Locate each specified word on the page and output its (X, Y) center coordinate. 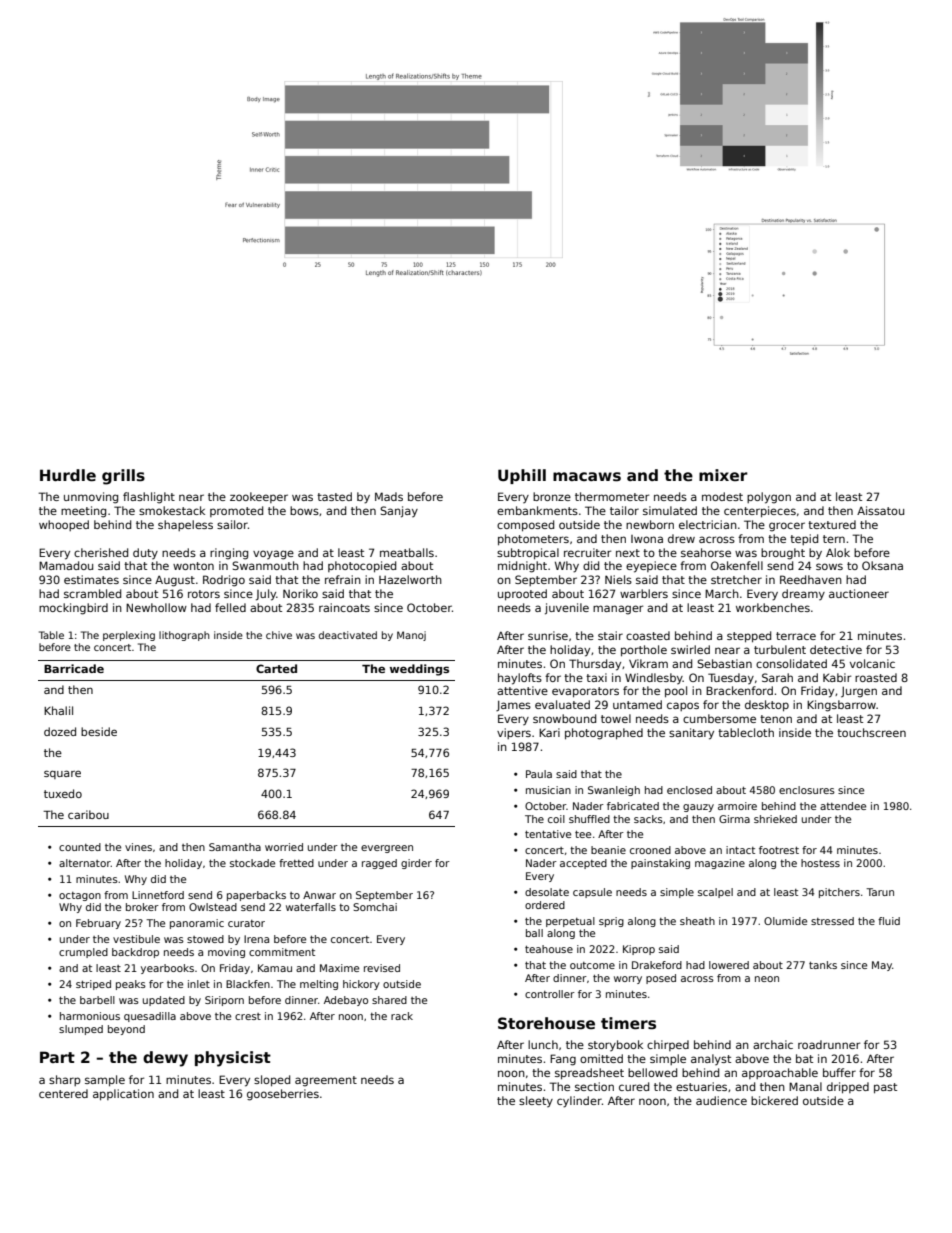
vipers (514, 733)
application (123, 1095)
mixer (723, 475)
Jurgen (859, 692)
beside (99, 731)
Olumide (785, 921)
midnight (522, 567)
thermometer (612, 496)
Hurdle (68, 475)
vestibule (136, 939)
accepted (583, 864)
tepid (804, 539)
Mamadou (66, 565)
